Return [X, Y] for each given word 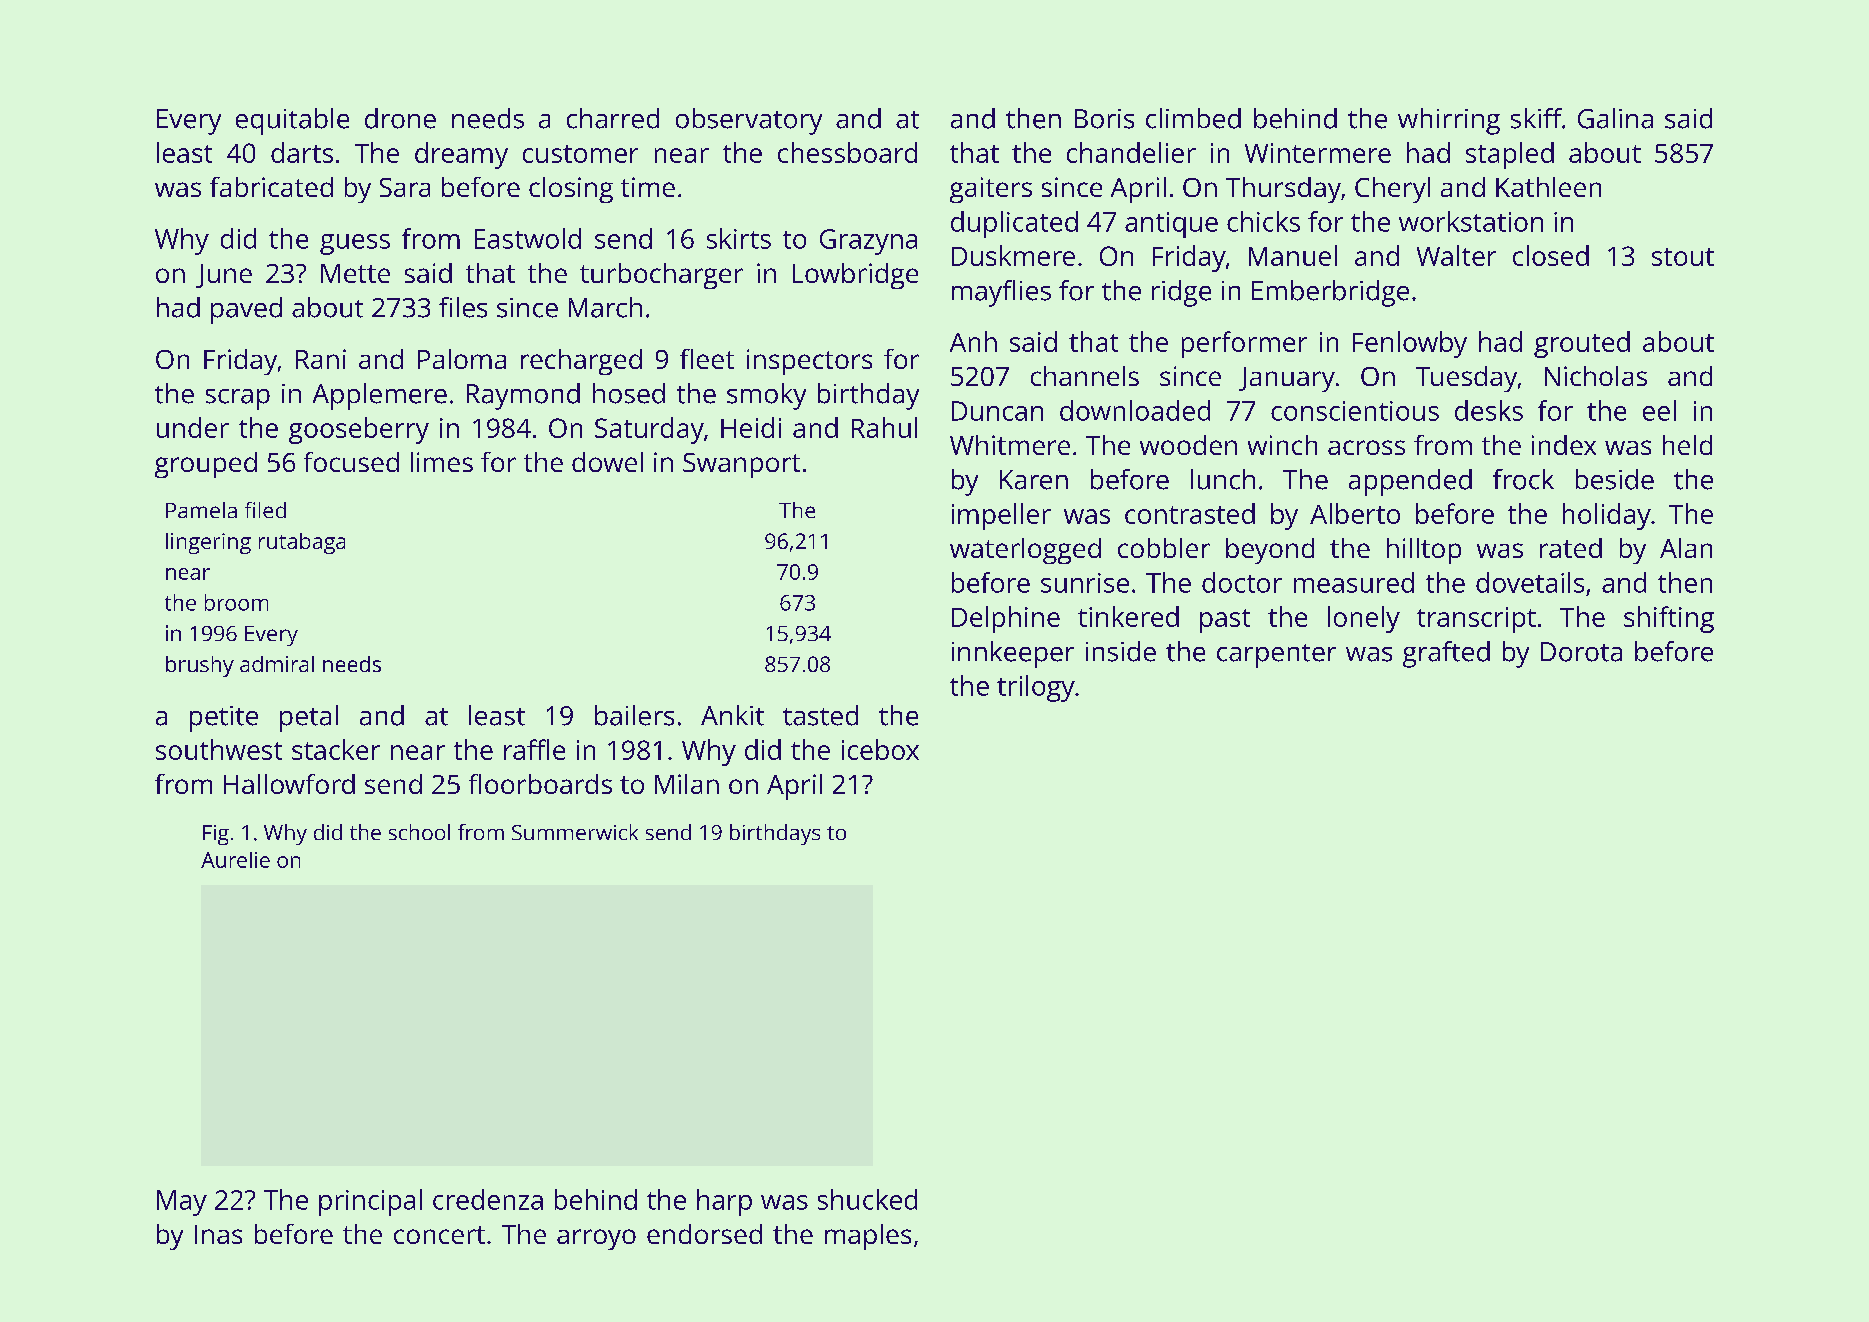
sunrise [1085, 583]
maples [868, 1237]
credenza [488, 1199]
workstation [1471, 221]
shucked [867, 1199]
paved [246, 310]
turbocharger [661, 276]
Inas [218, 1234]
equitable [292, 121]
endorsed [704, 1234]
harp [724, 1202]
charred [613, 118]
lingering [208, 543]
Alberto [1355, 513]
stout [1683, 257]
